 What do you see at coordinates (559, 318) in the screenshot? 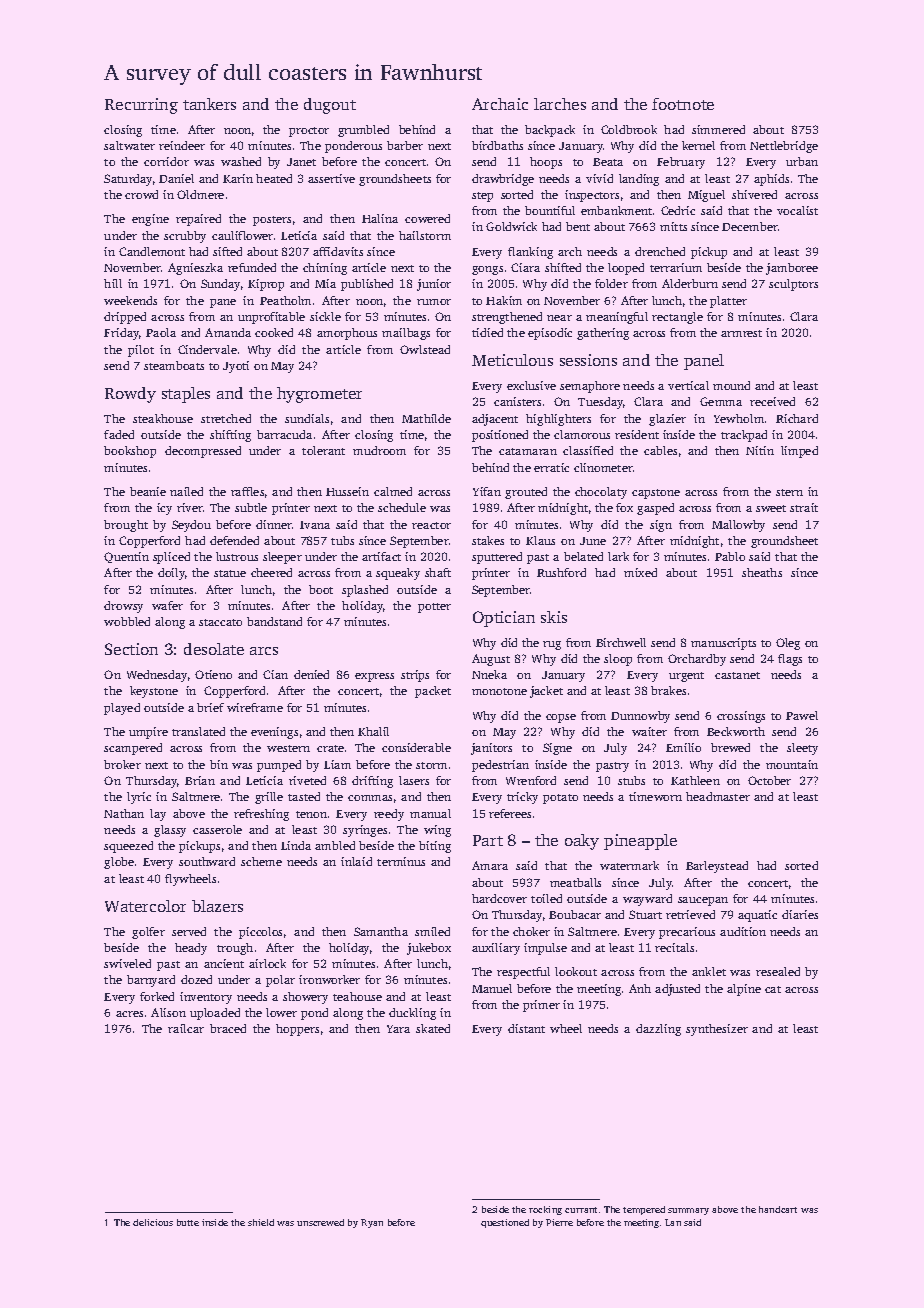
I see `near` at bounding box center [559, 318].
